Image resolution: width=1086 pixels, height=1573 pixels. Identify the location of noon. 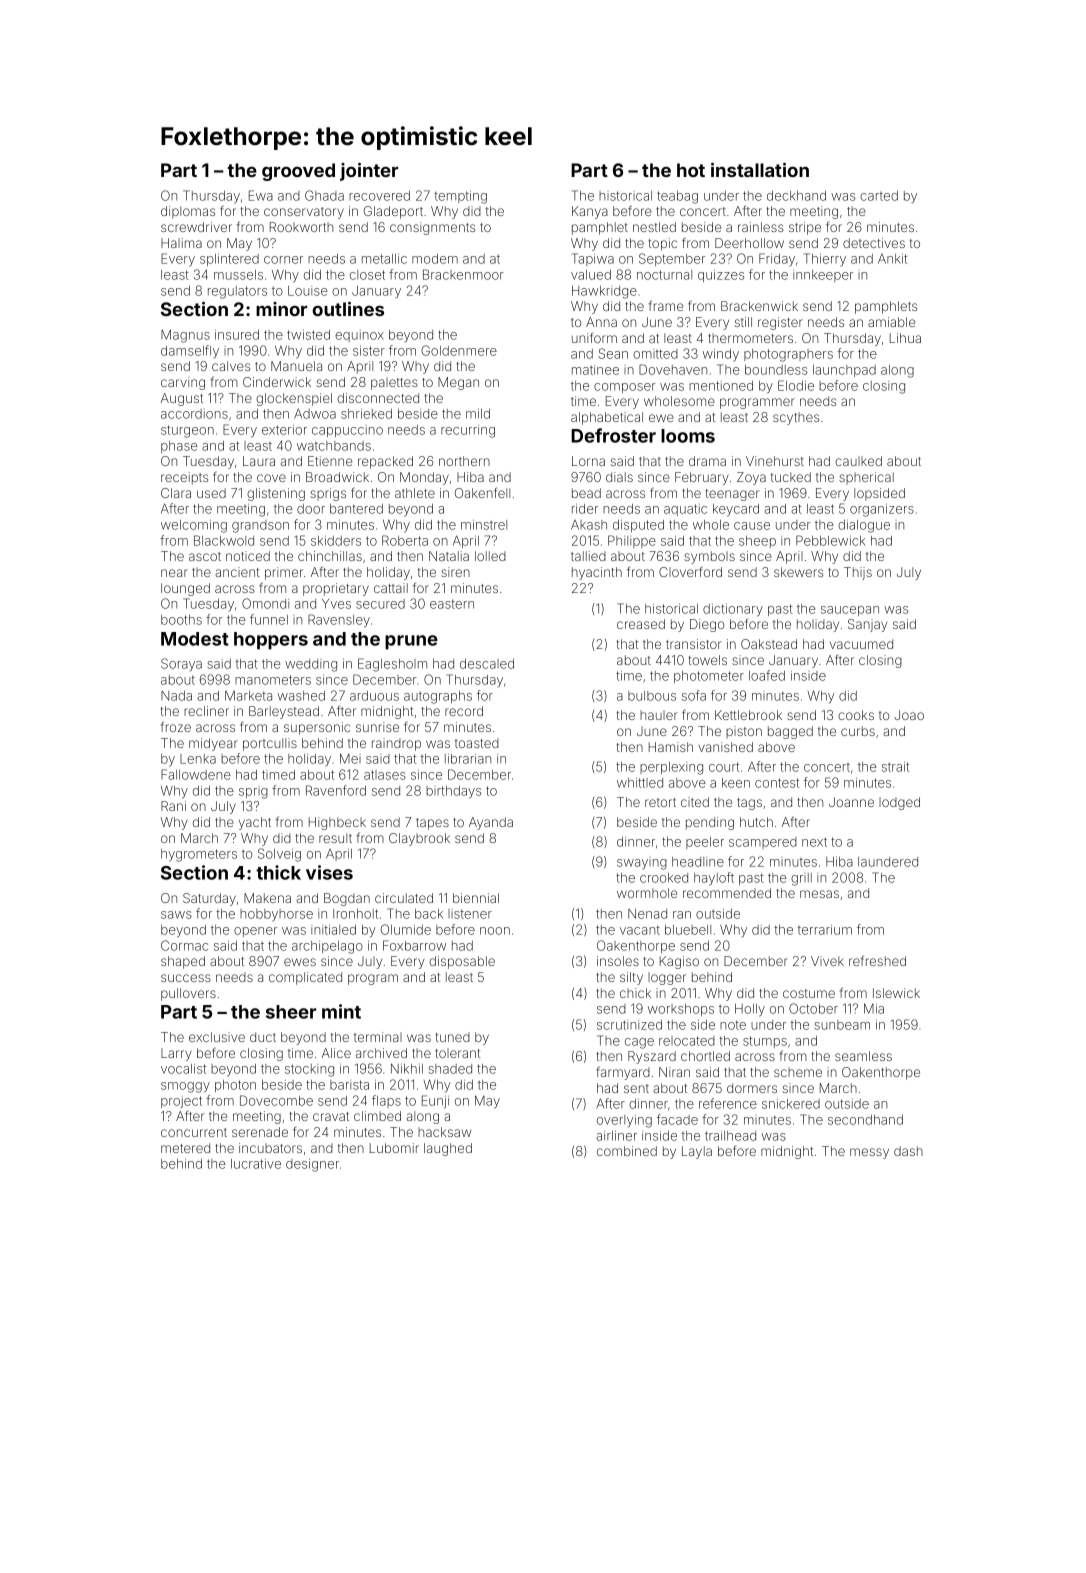
(495, 931).
